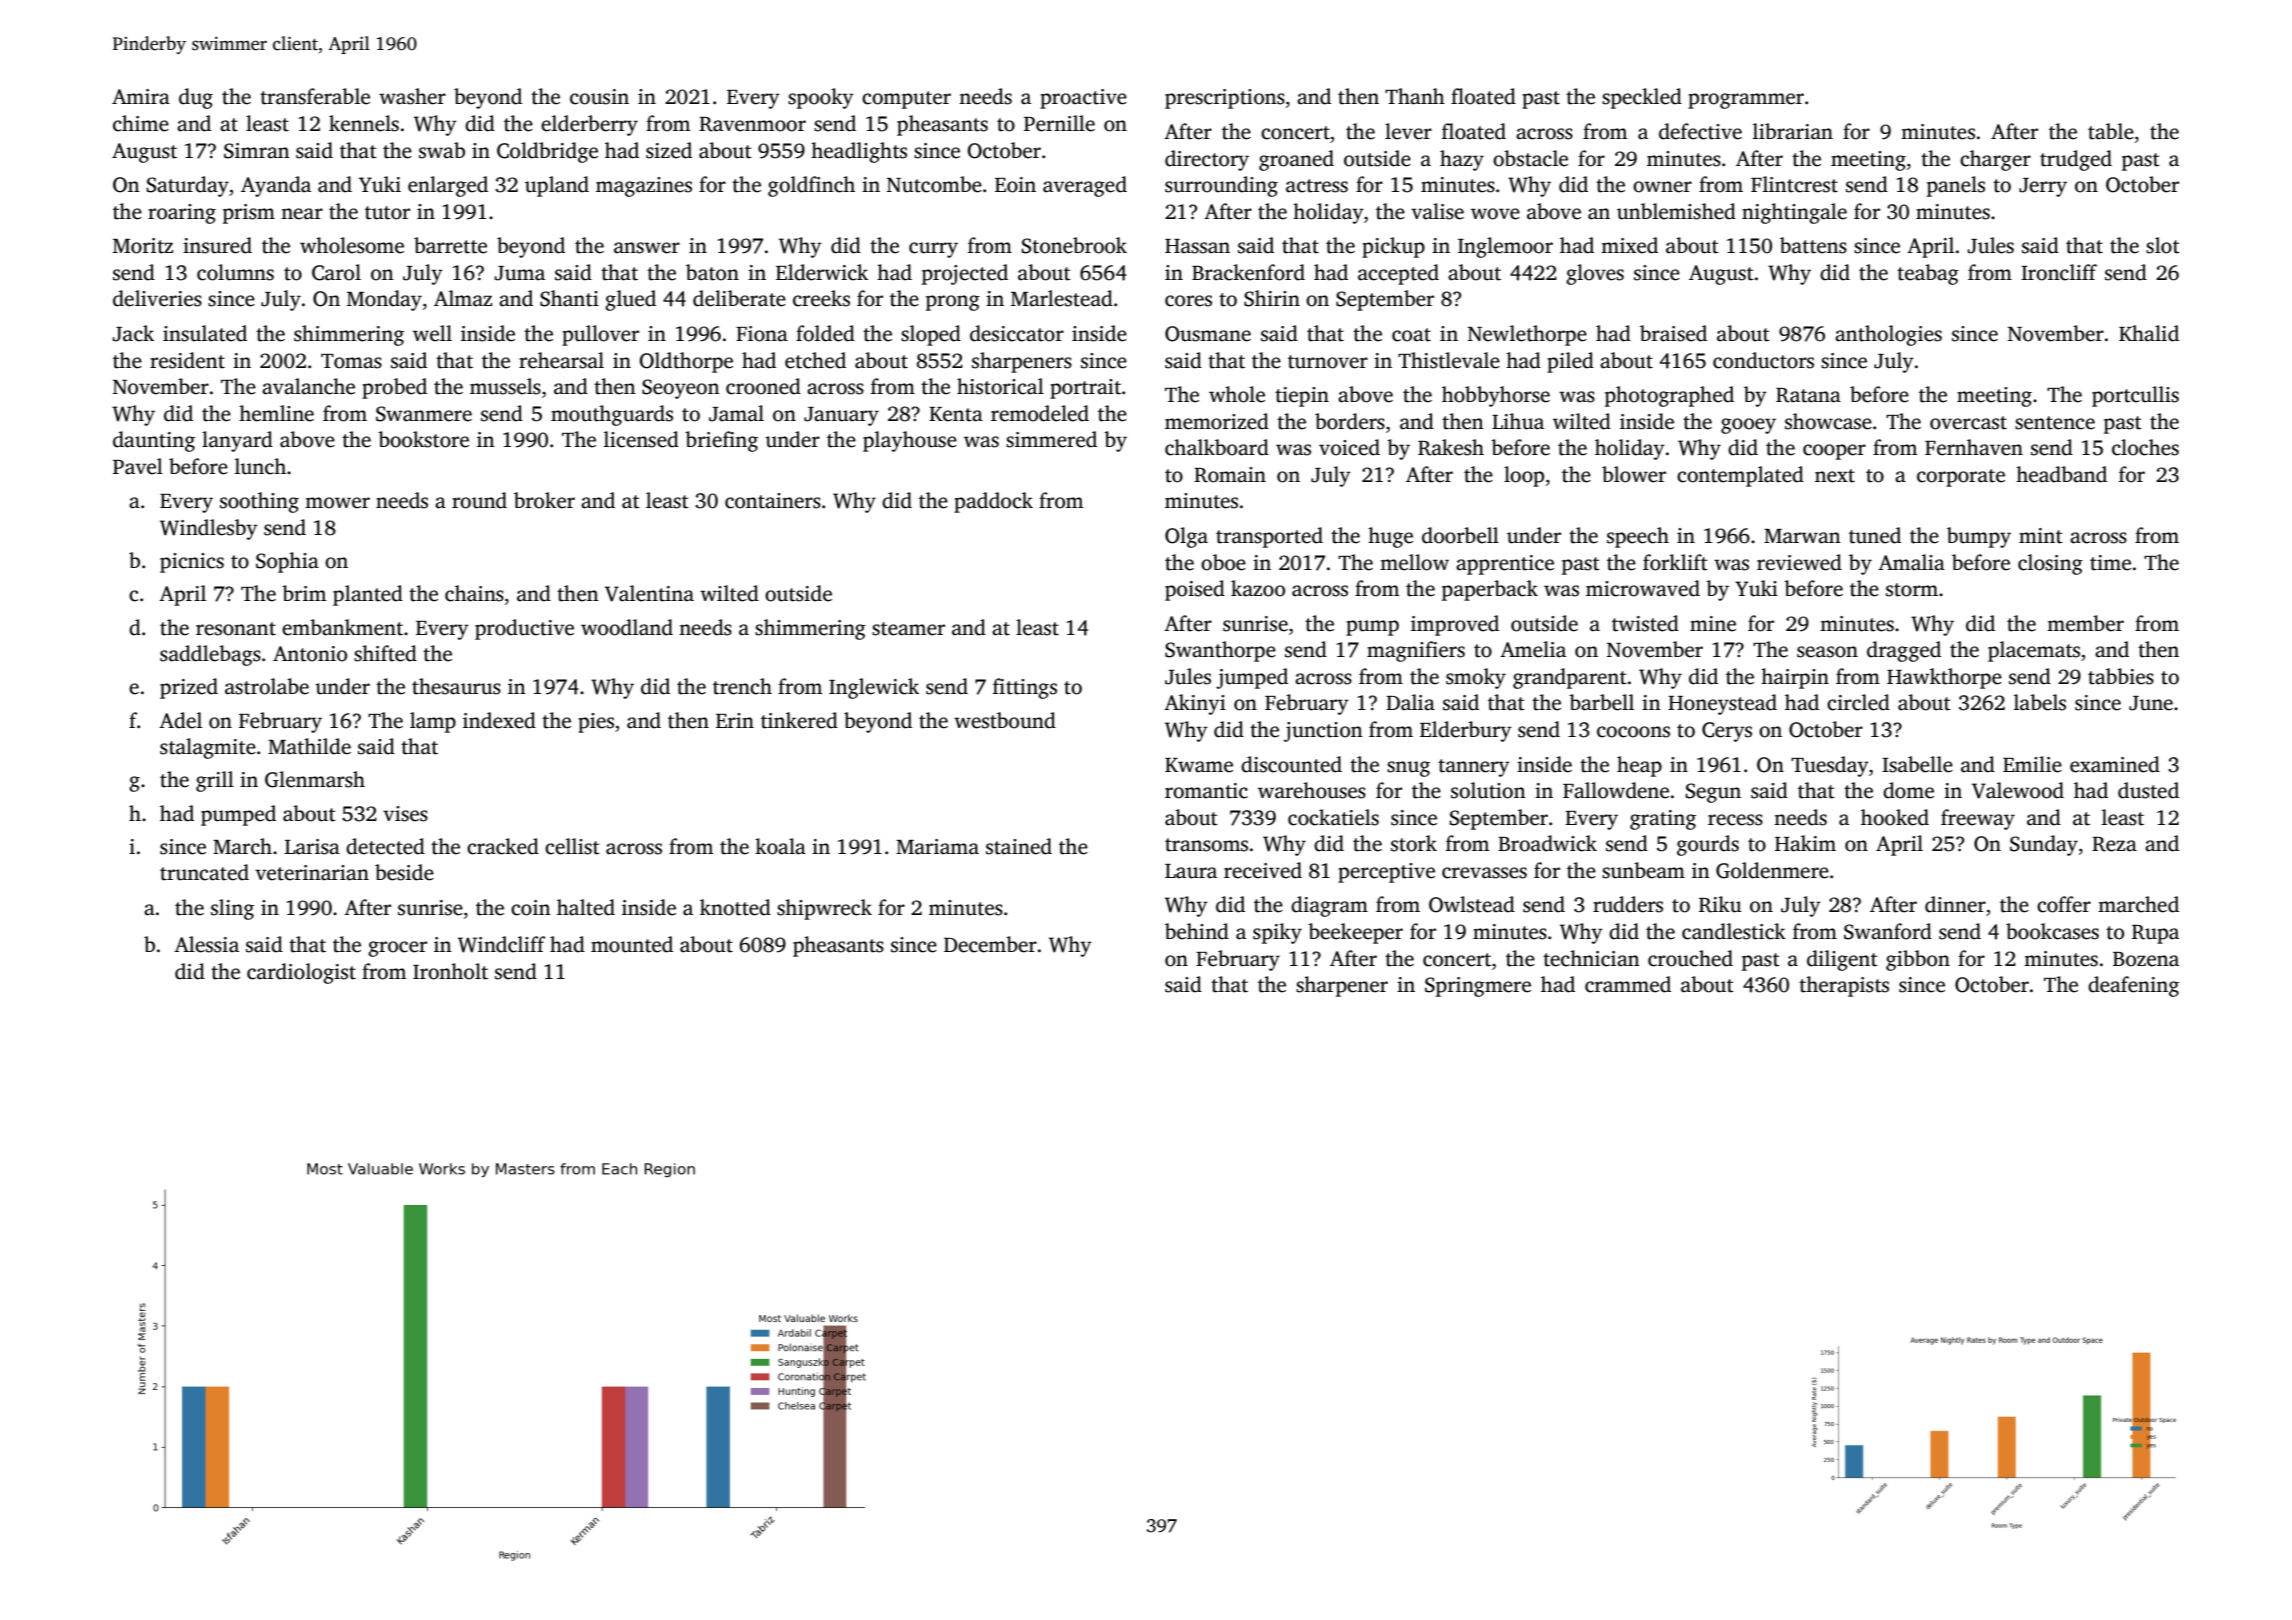 This screenshot has height=1620, width=2292. What do you see at coordinates (1329, 906) in the screenshot?
I see `diagram` at bounding box center [1329, 906].
